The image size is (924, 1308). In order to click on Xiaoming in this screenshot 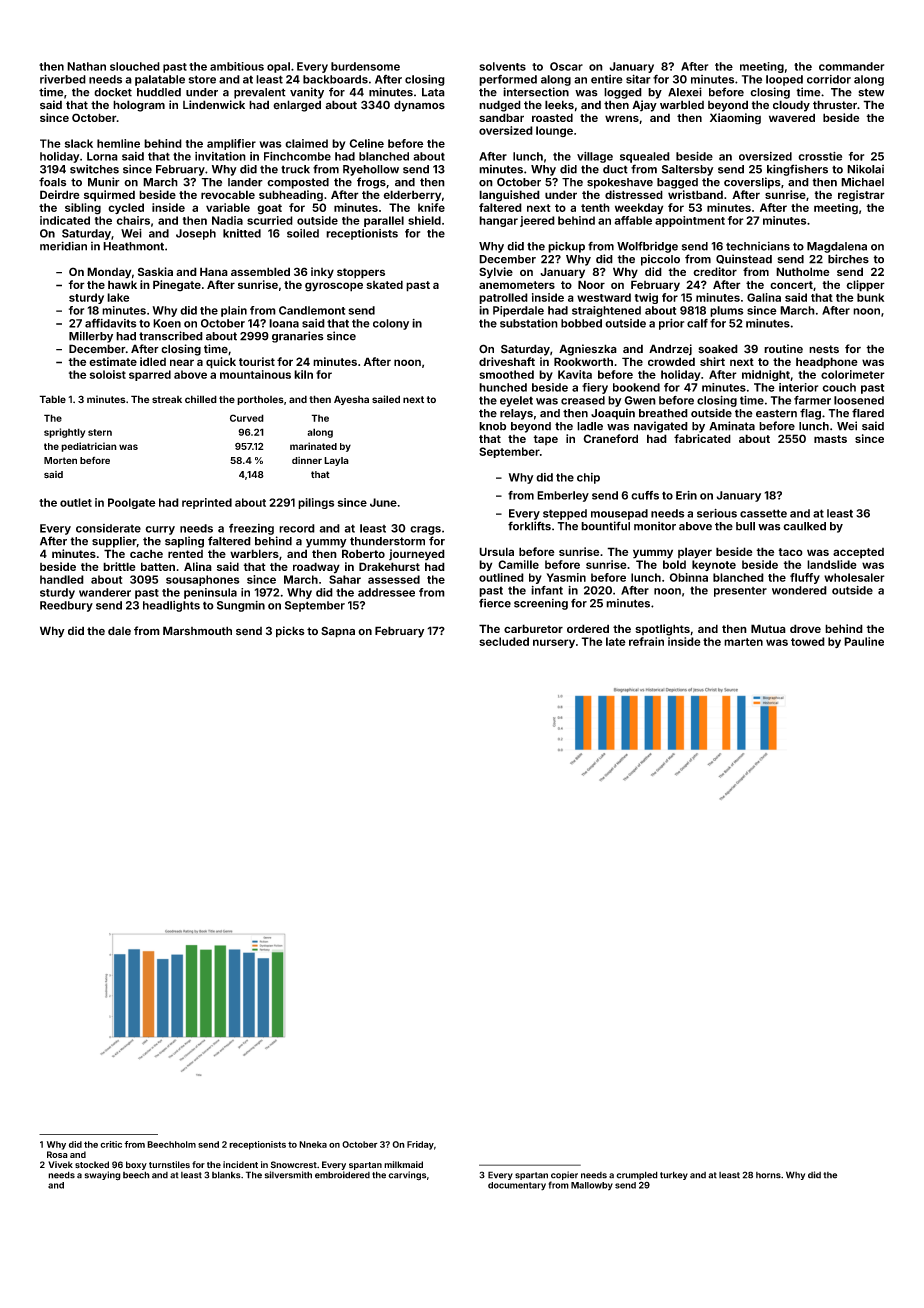, I will do `click(735, 119)`.
